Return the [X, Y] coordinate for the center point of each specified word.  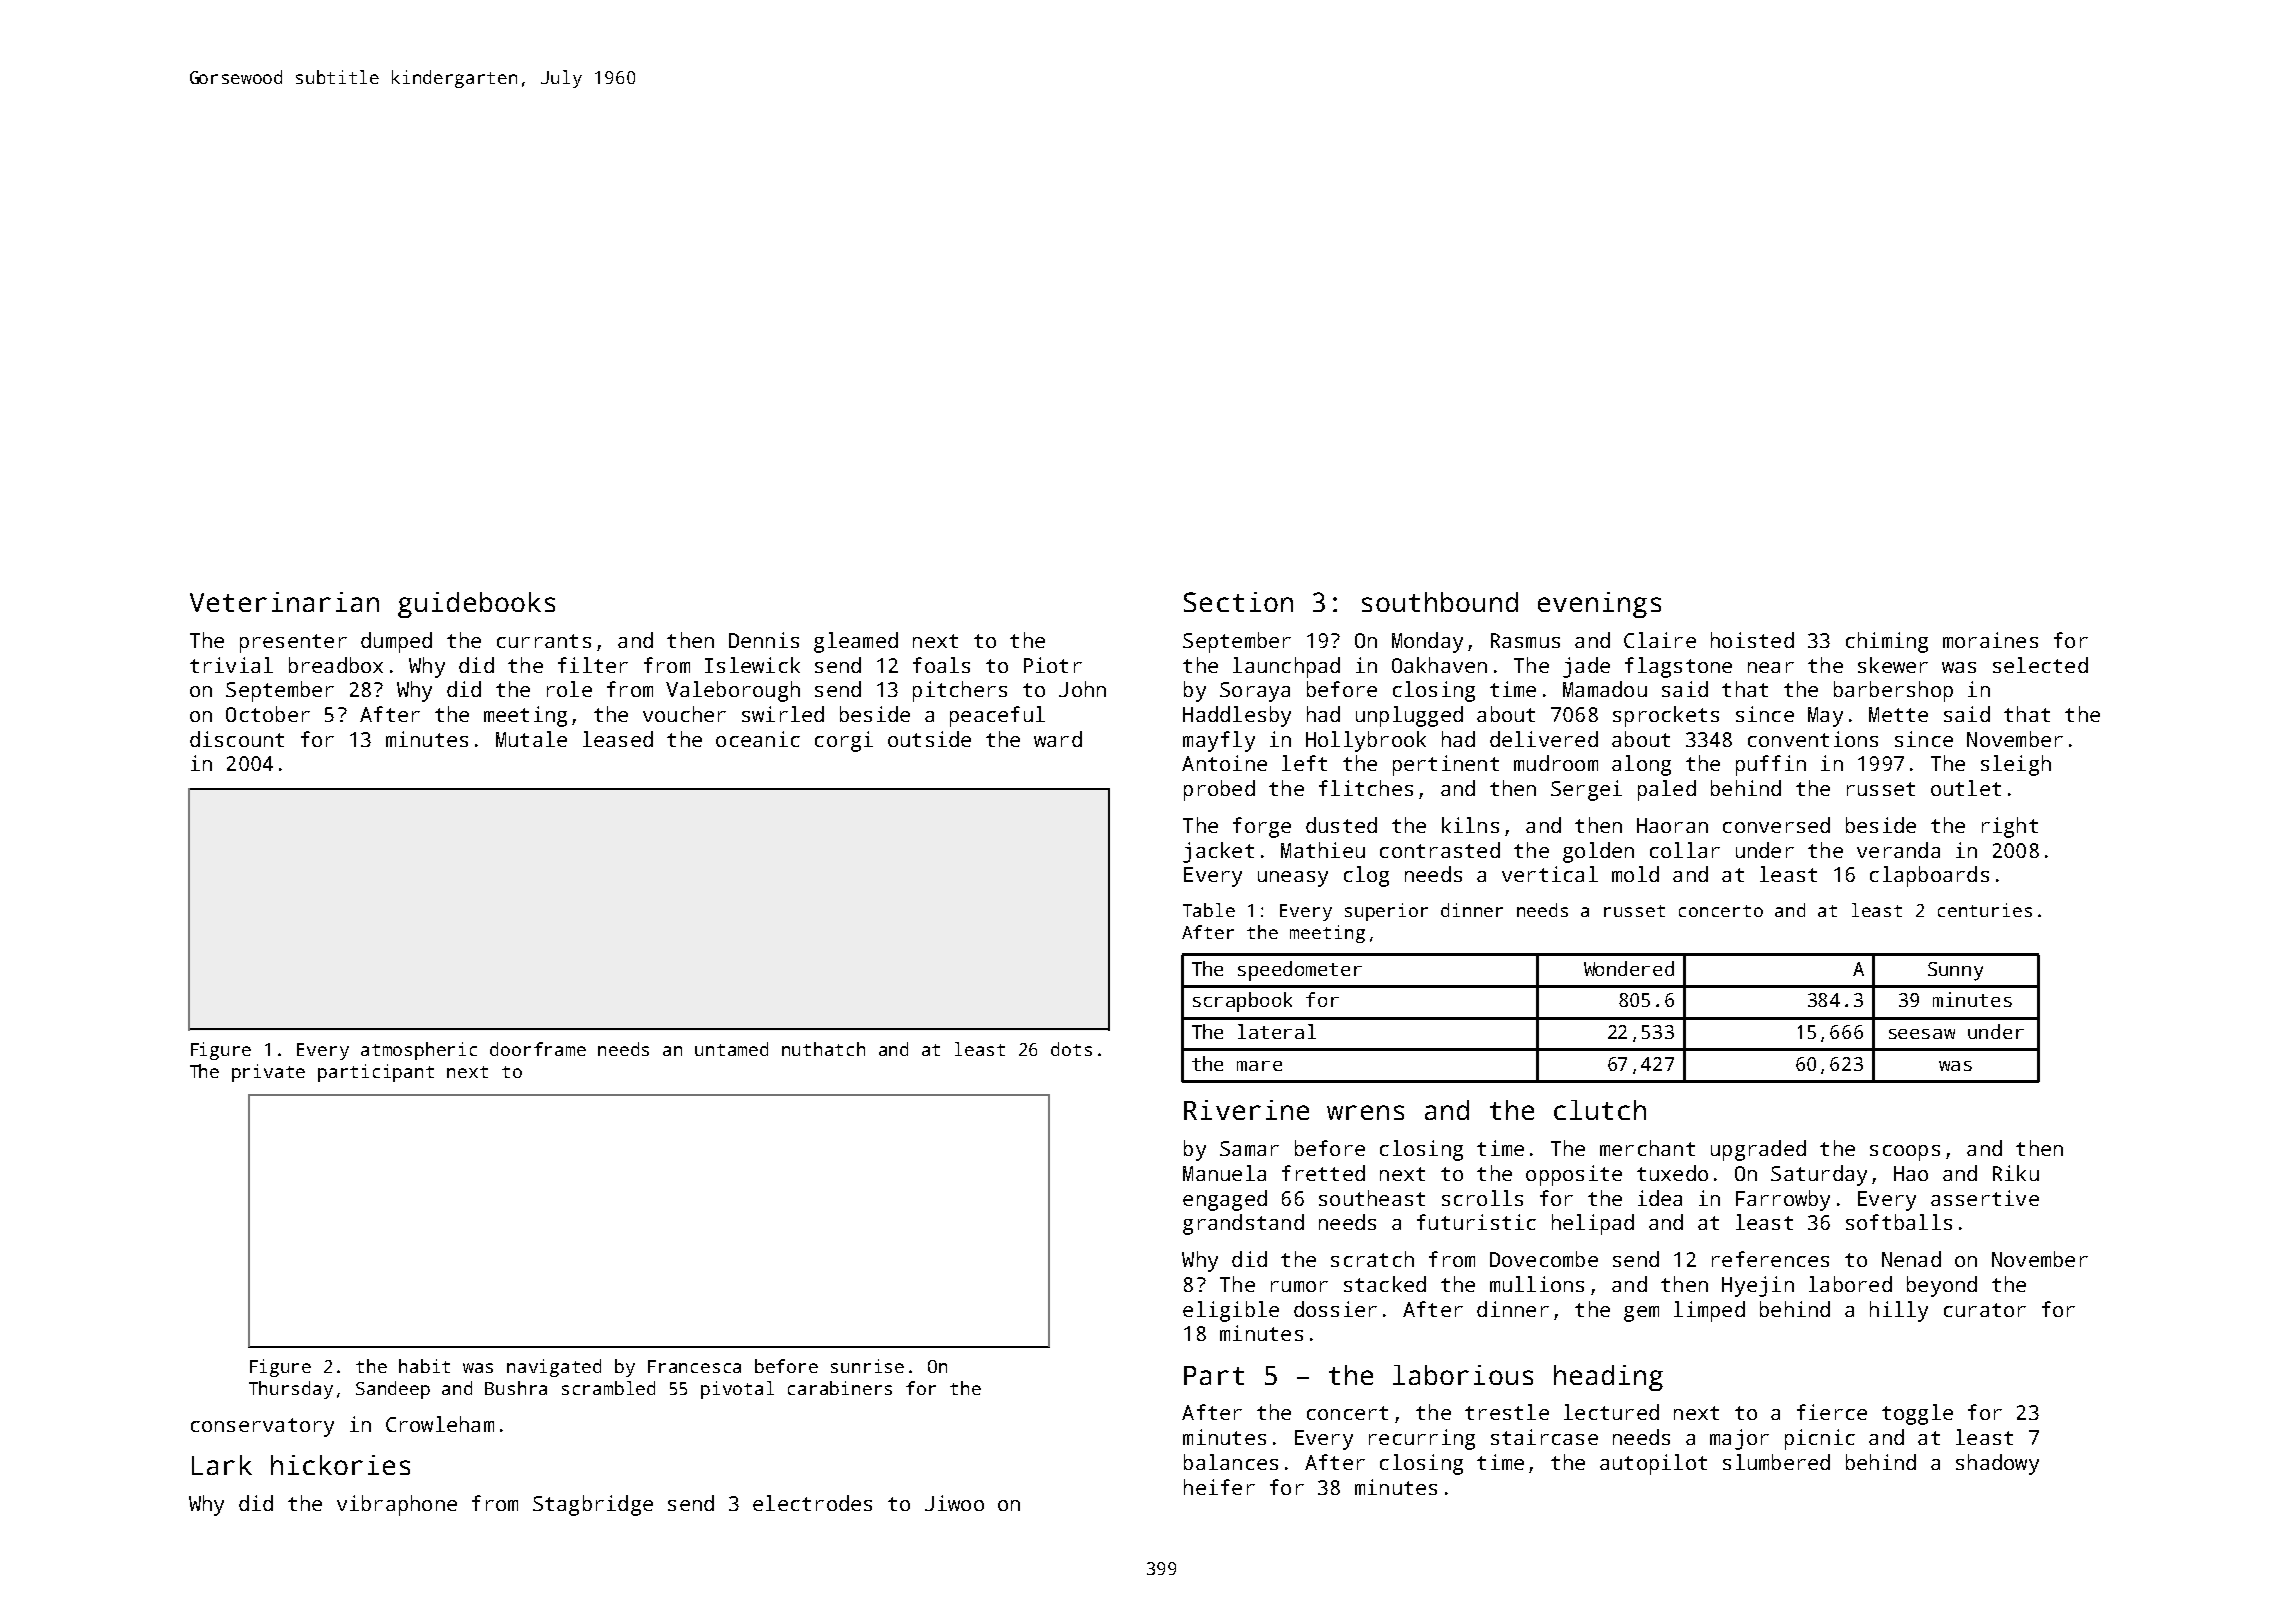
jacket [1218, 852]
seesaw [1922, 1034]
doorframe [538, 1049]
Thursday [291, 1390]
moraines [1990, 640]
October [268, 714]
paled [1667, 790]
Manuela [1224, 1173]
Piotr [1053, 665]
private [268, 1073]
